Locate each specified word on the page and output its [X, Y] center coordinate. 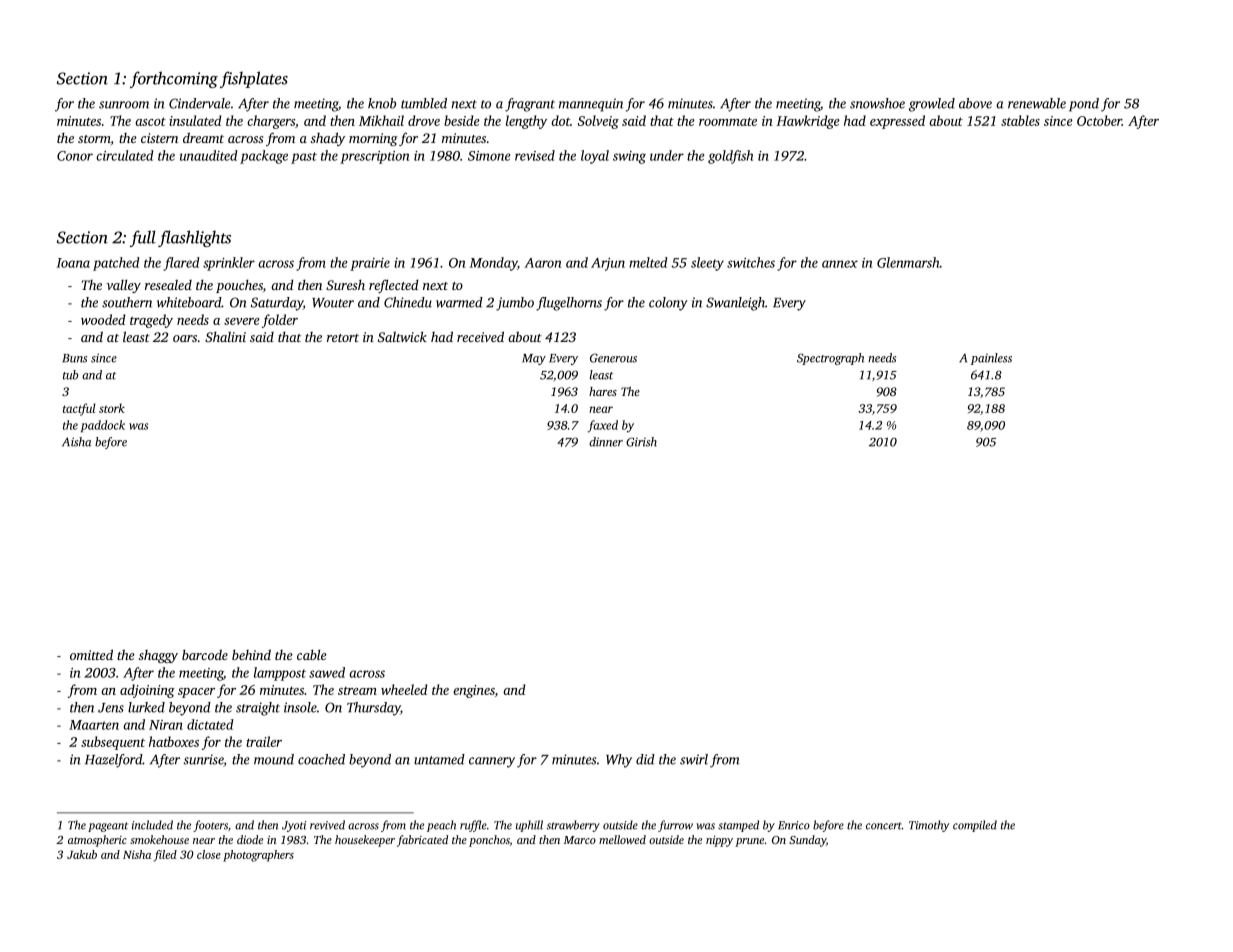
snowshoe [877, 103]
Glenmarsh [908, 262]
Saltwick [402, 336]
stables [1020, 120]
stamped [738, 826]
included [152, 825]
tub [70, 375]
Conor [75, 156]
